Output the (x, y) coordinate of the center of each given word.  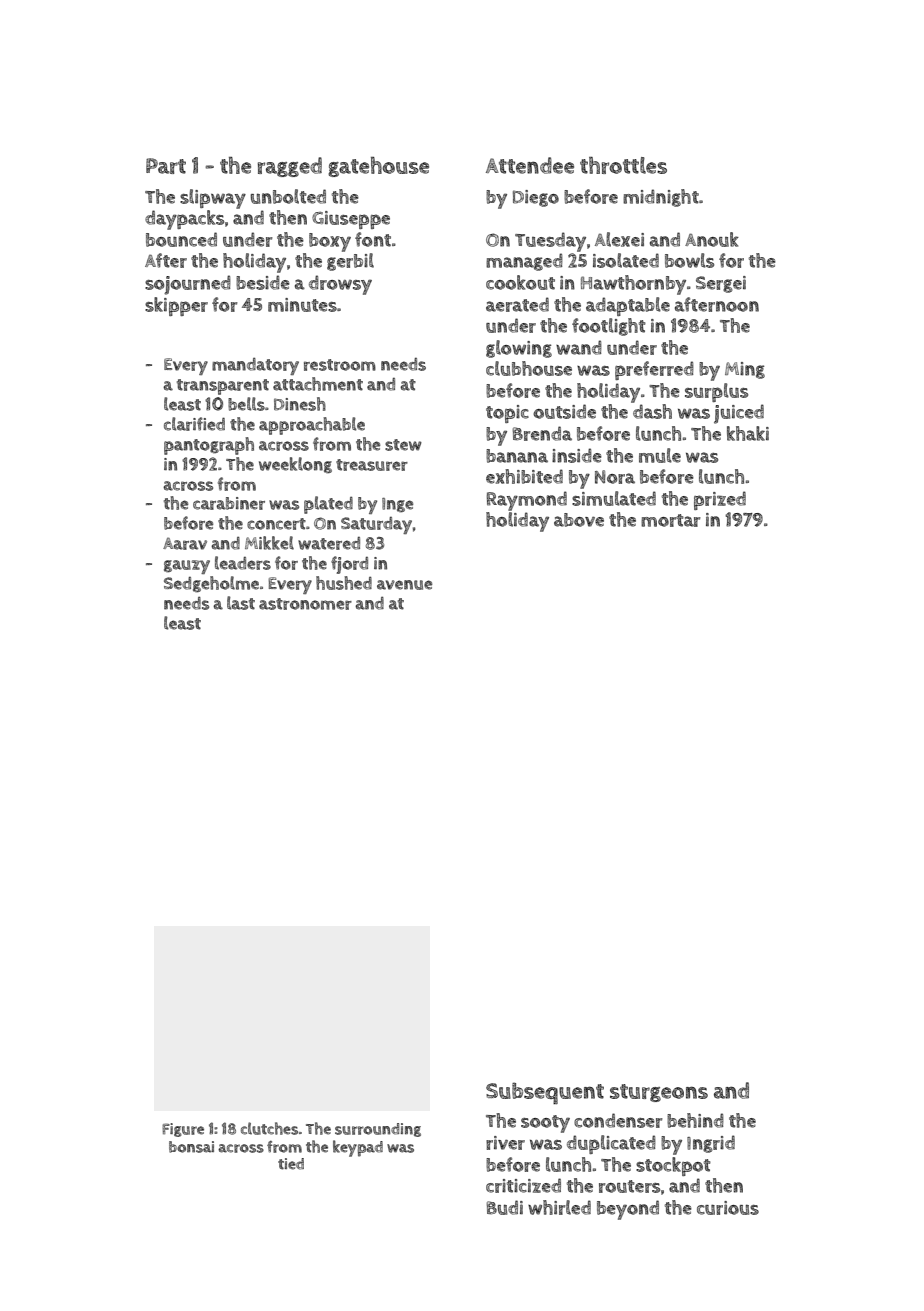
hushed (344, 583)
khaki (748, 433)
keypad (358, 1148)
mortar (671, 520)
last (241, 603)
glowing (519, 349)
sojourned (188, 285)
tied (291, 1164)
